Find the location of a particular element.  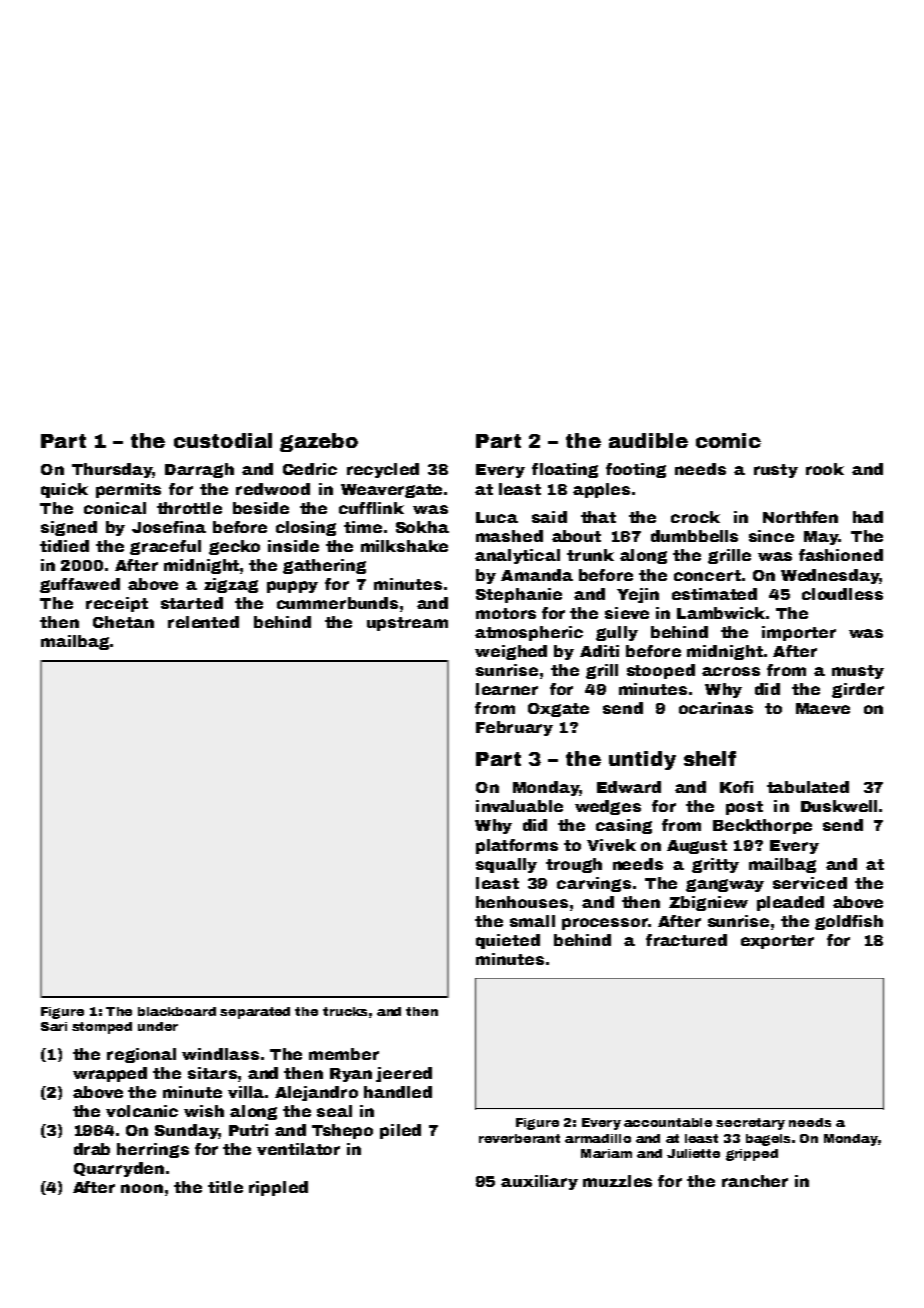

untidy is located at coordinates (642, 760).
